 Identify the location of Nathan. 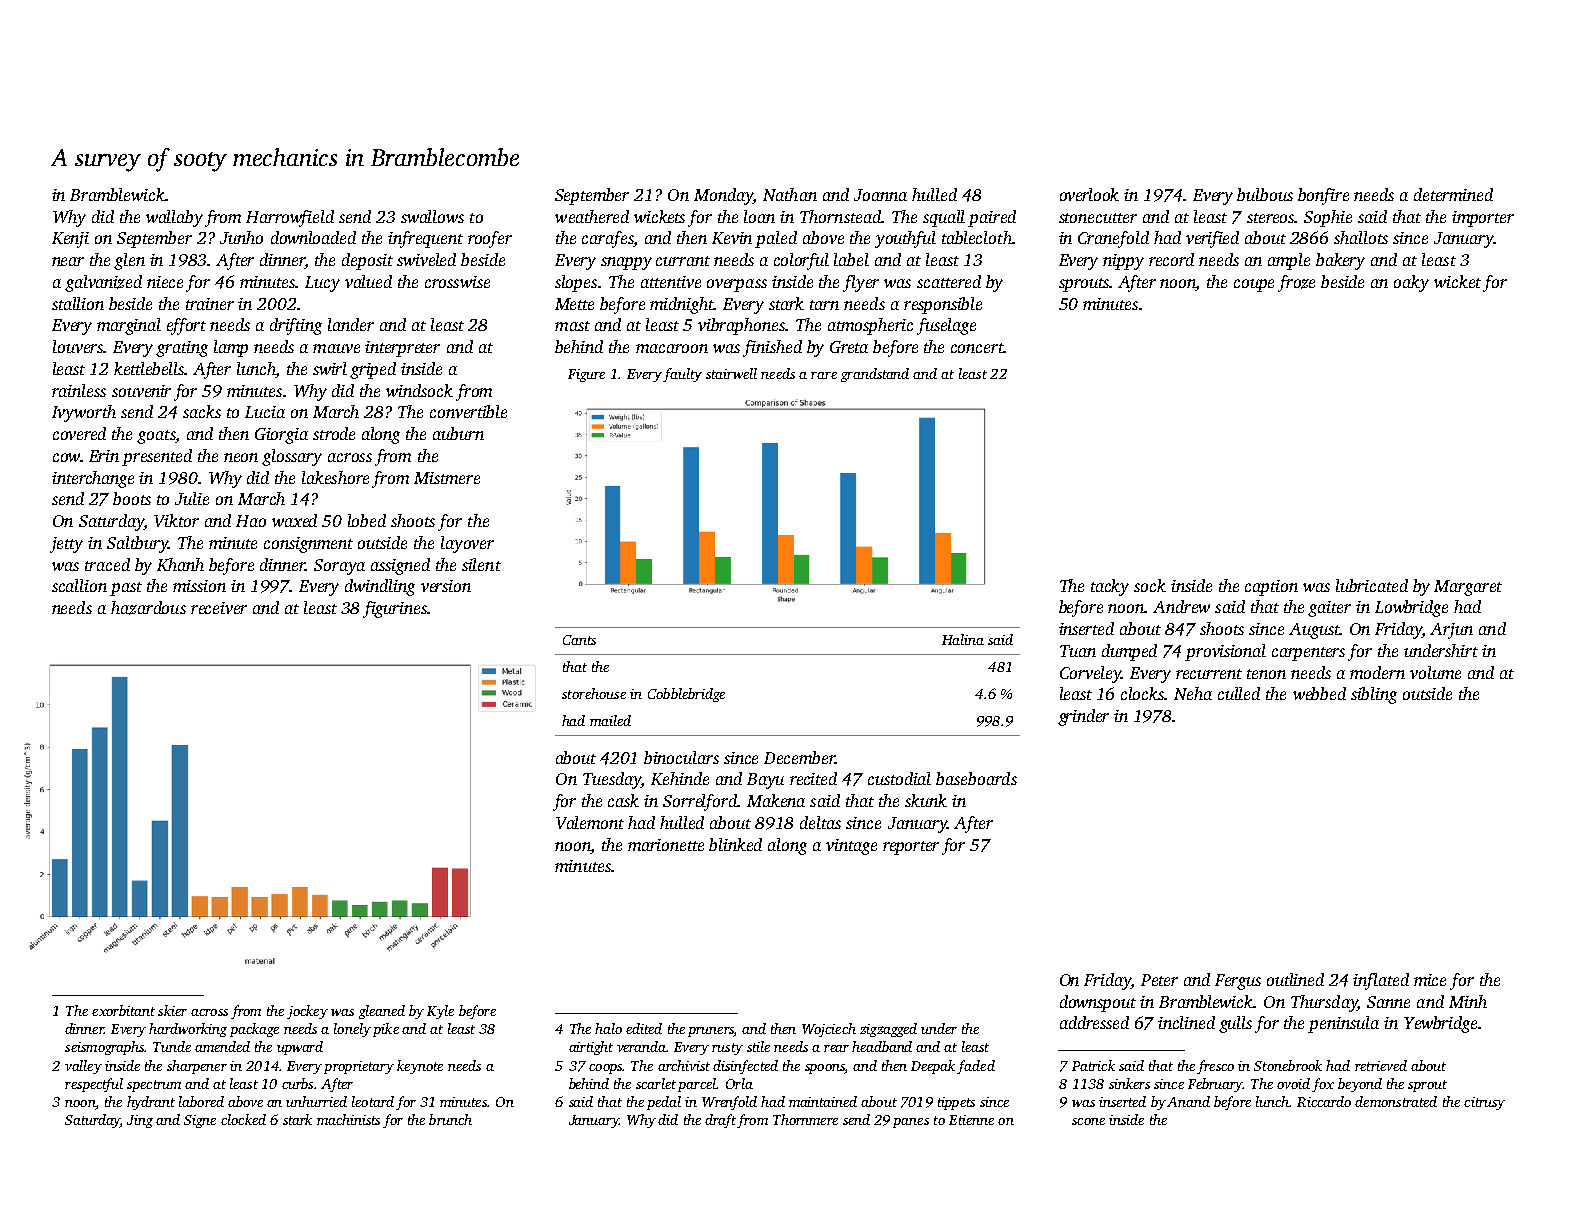
(790, 194).
